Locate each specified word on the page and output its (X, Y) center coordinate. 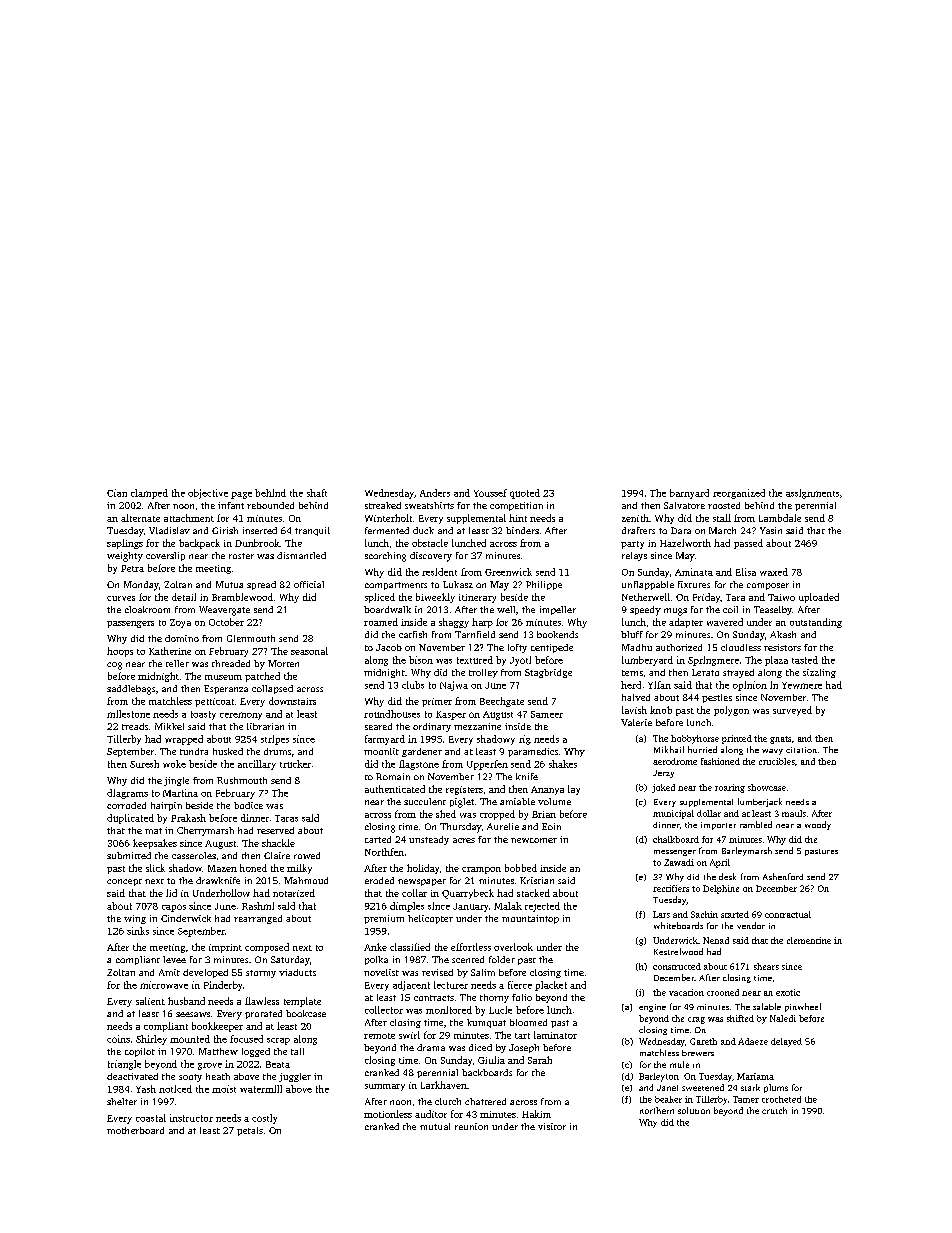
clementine (809, 940)
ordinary (432, 727)
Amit (169, 972)
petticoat (214, 702)
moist (224, 1089)
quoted (525, 494)
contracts (434, 998)
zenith (635, 518)
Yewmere (802, 685)
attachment (189, 518)
